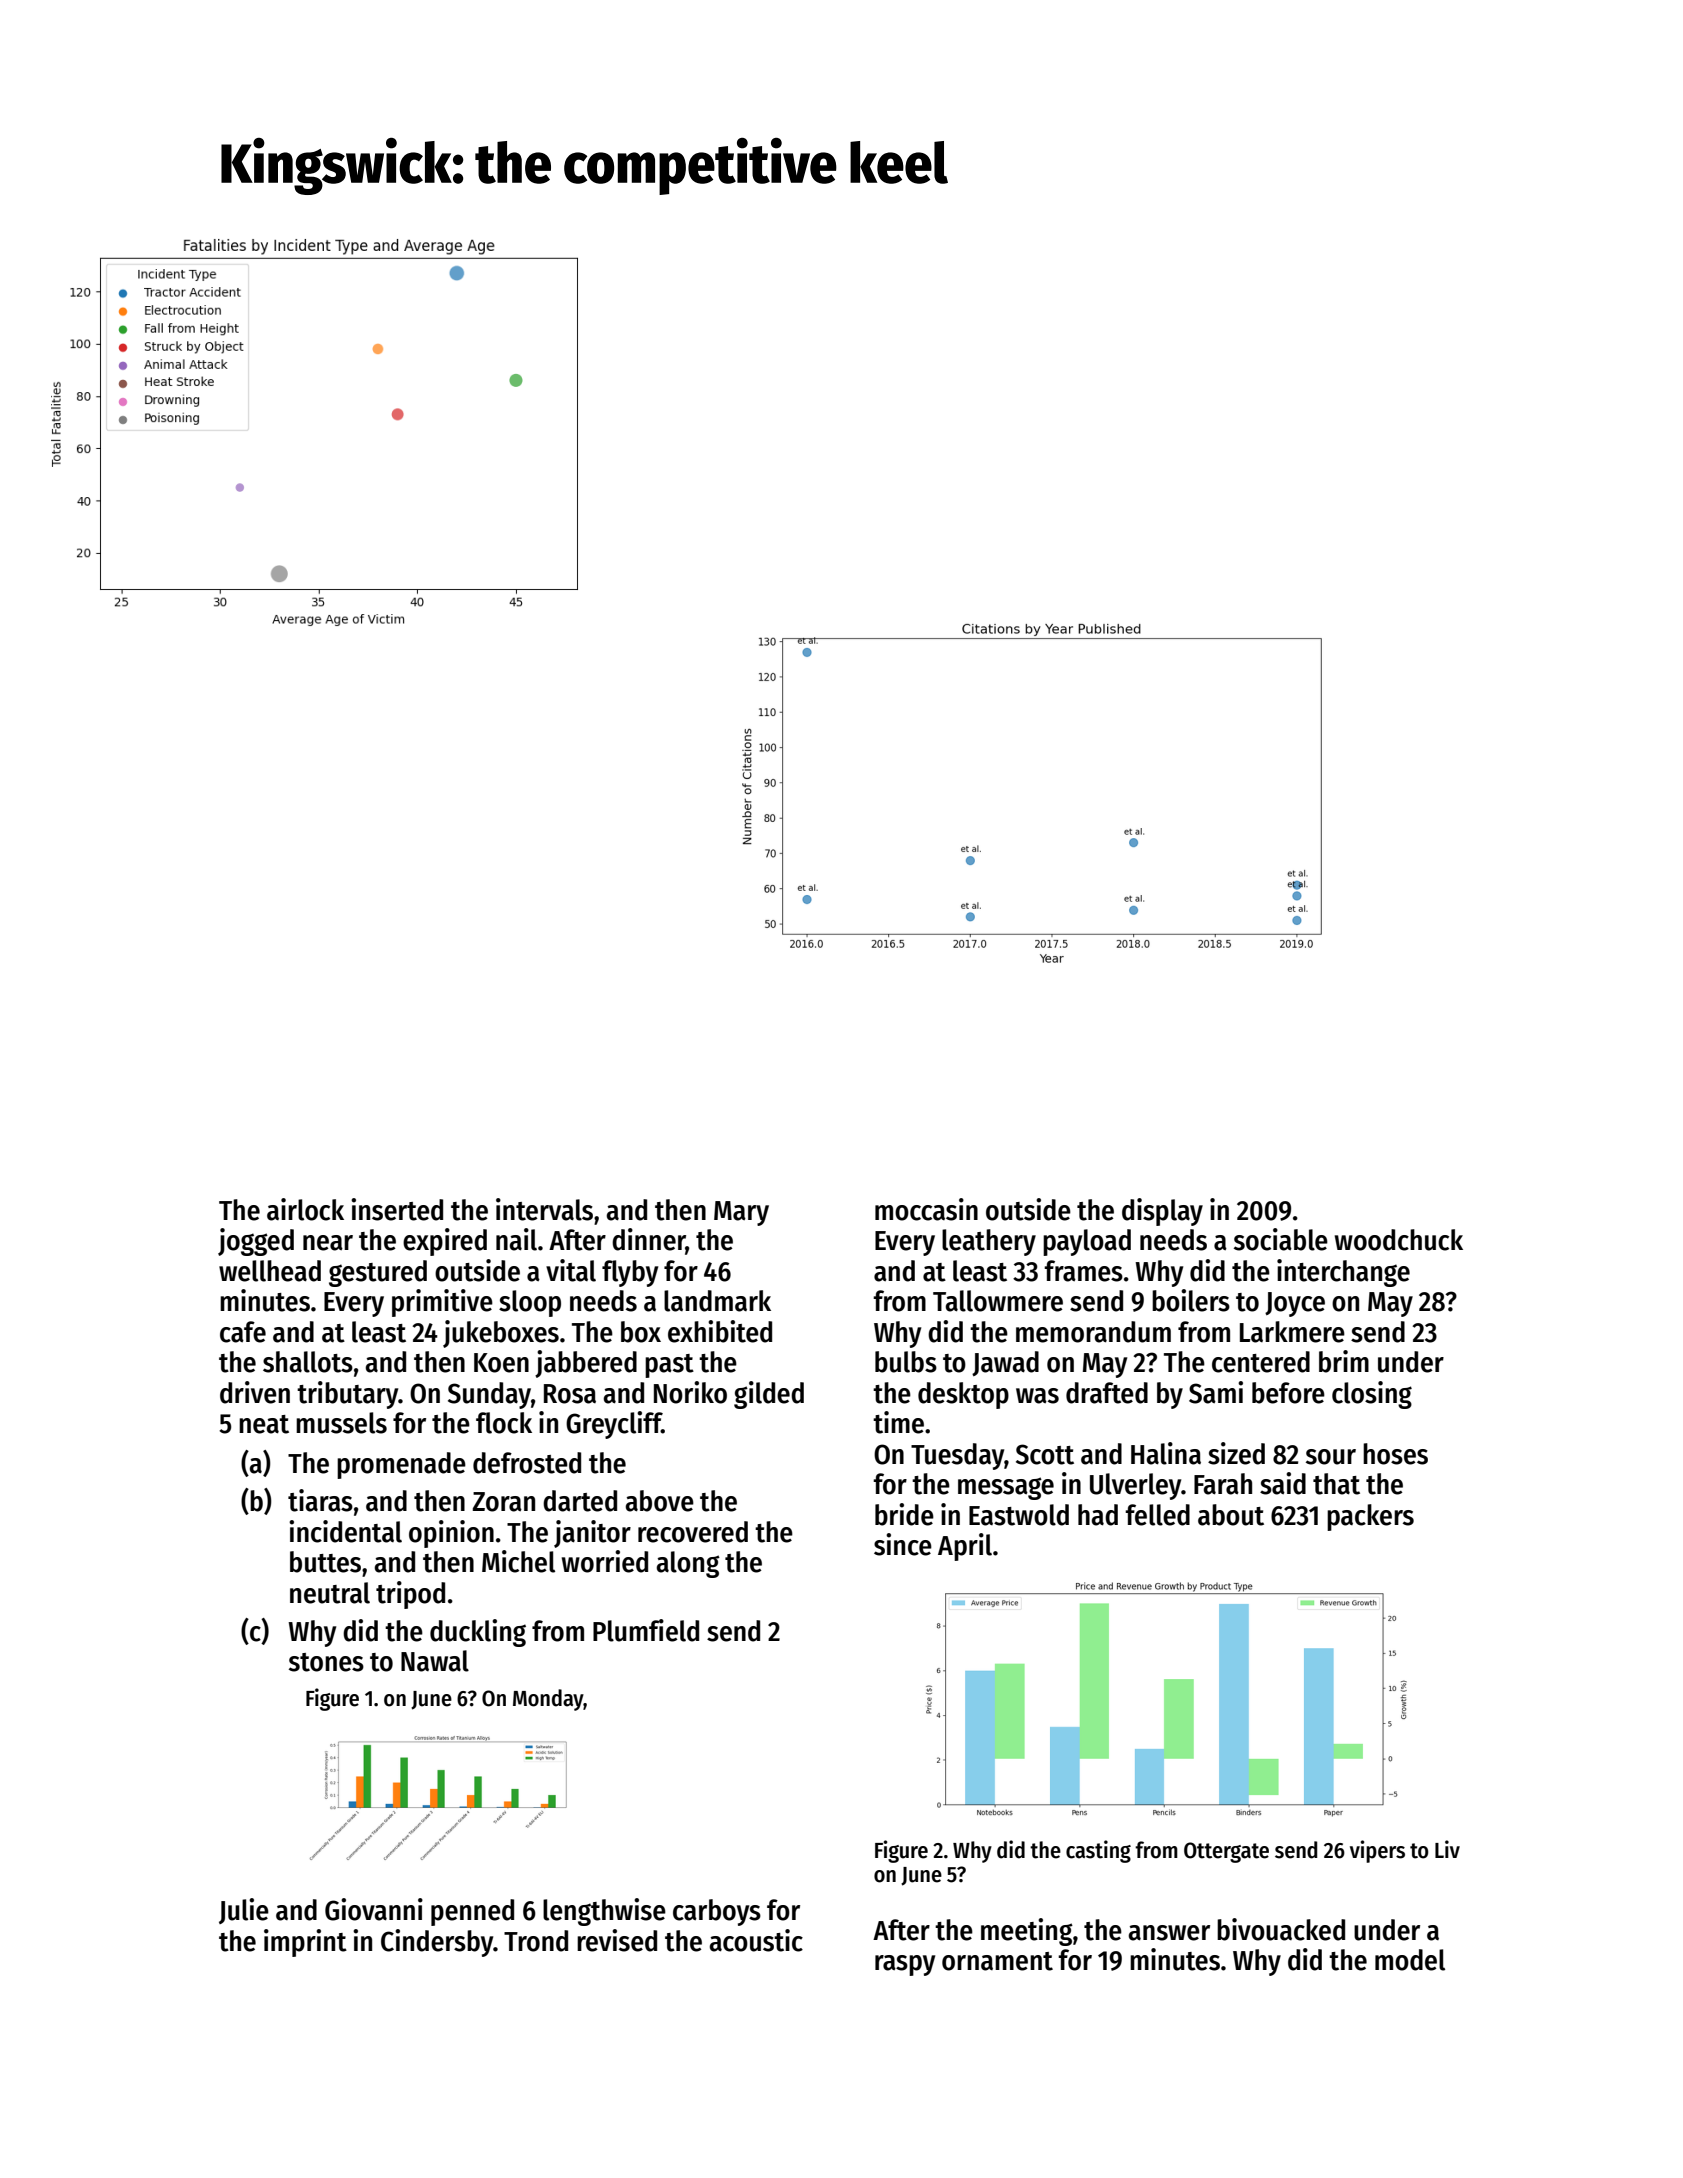  I want to click on jabbered, so click(586, 1364).
